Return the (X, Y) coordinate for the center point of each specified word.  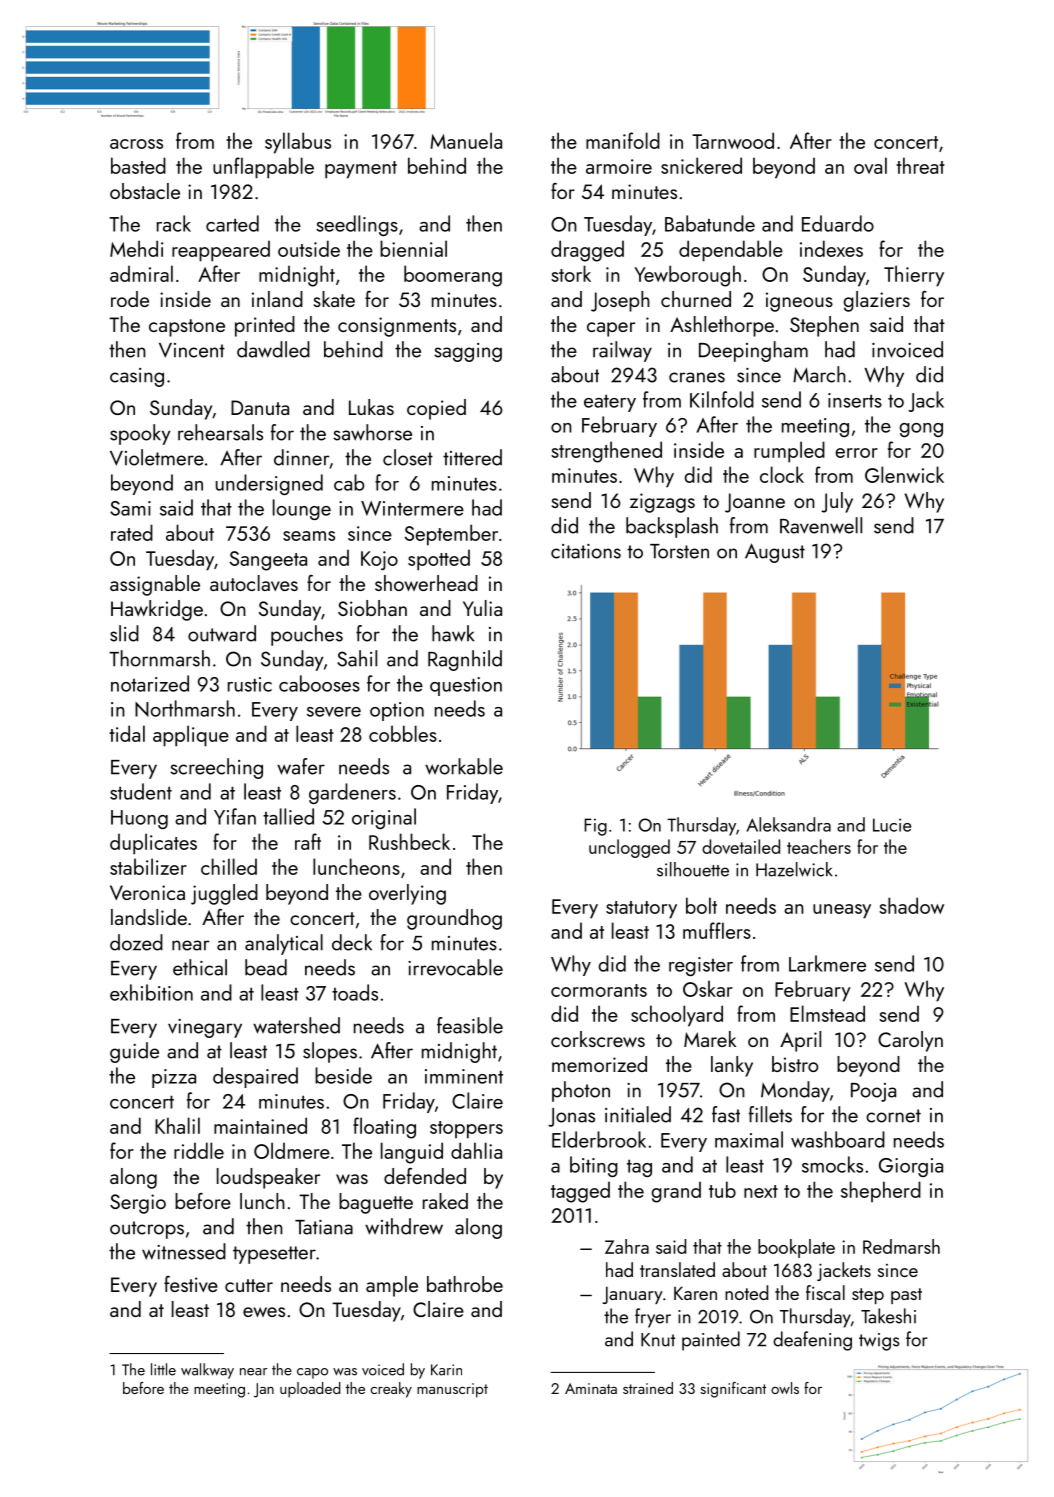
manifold (623, 140)
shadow (911, 905)
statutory (641, 910)
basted (138, 165)
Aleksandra (788, 824)
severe (334, 712)
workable (464, 766)
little (163, 1369)
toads (355, 992)
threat (920, 165)
